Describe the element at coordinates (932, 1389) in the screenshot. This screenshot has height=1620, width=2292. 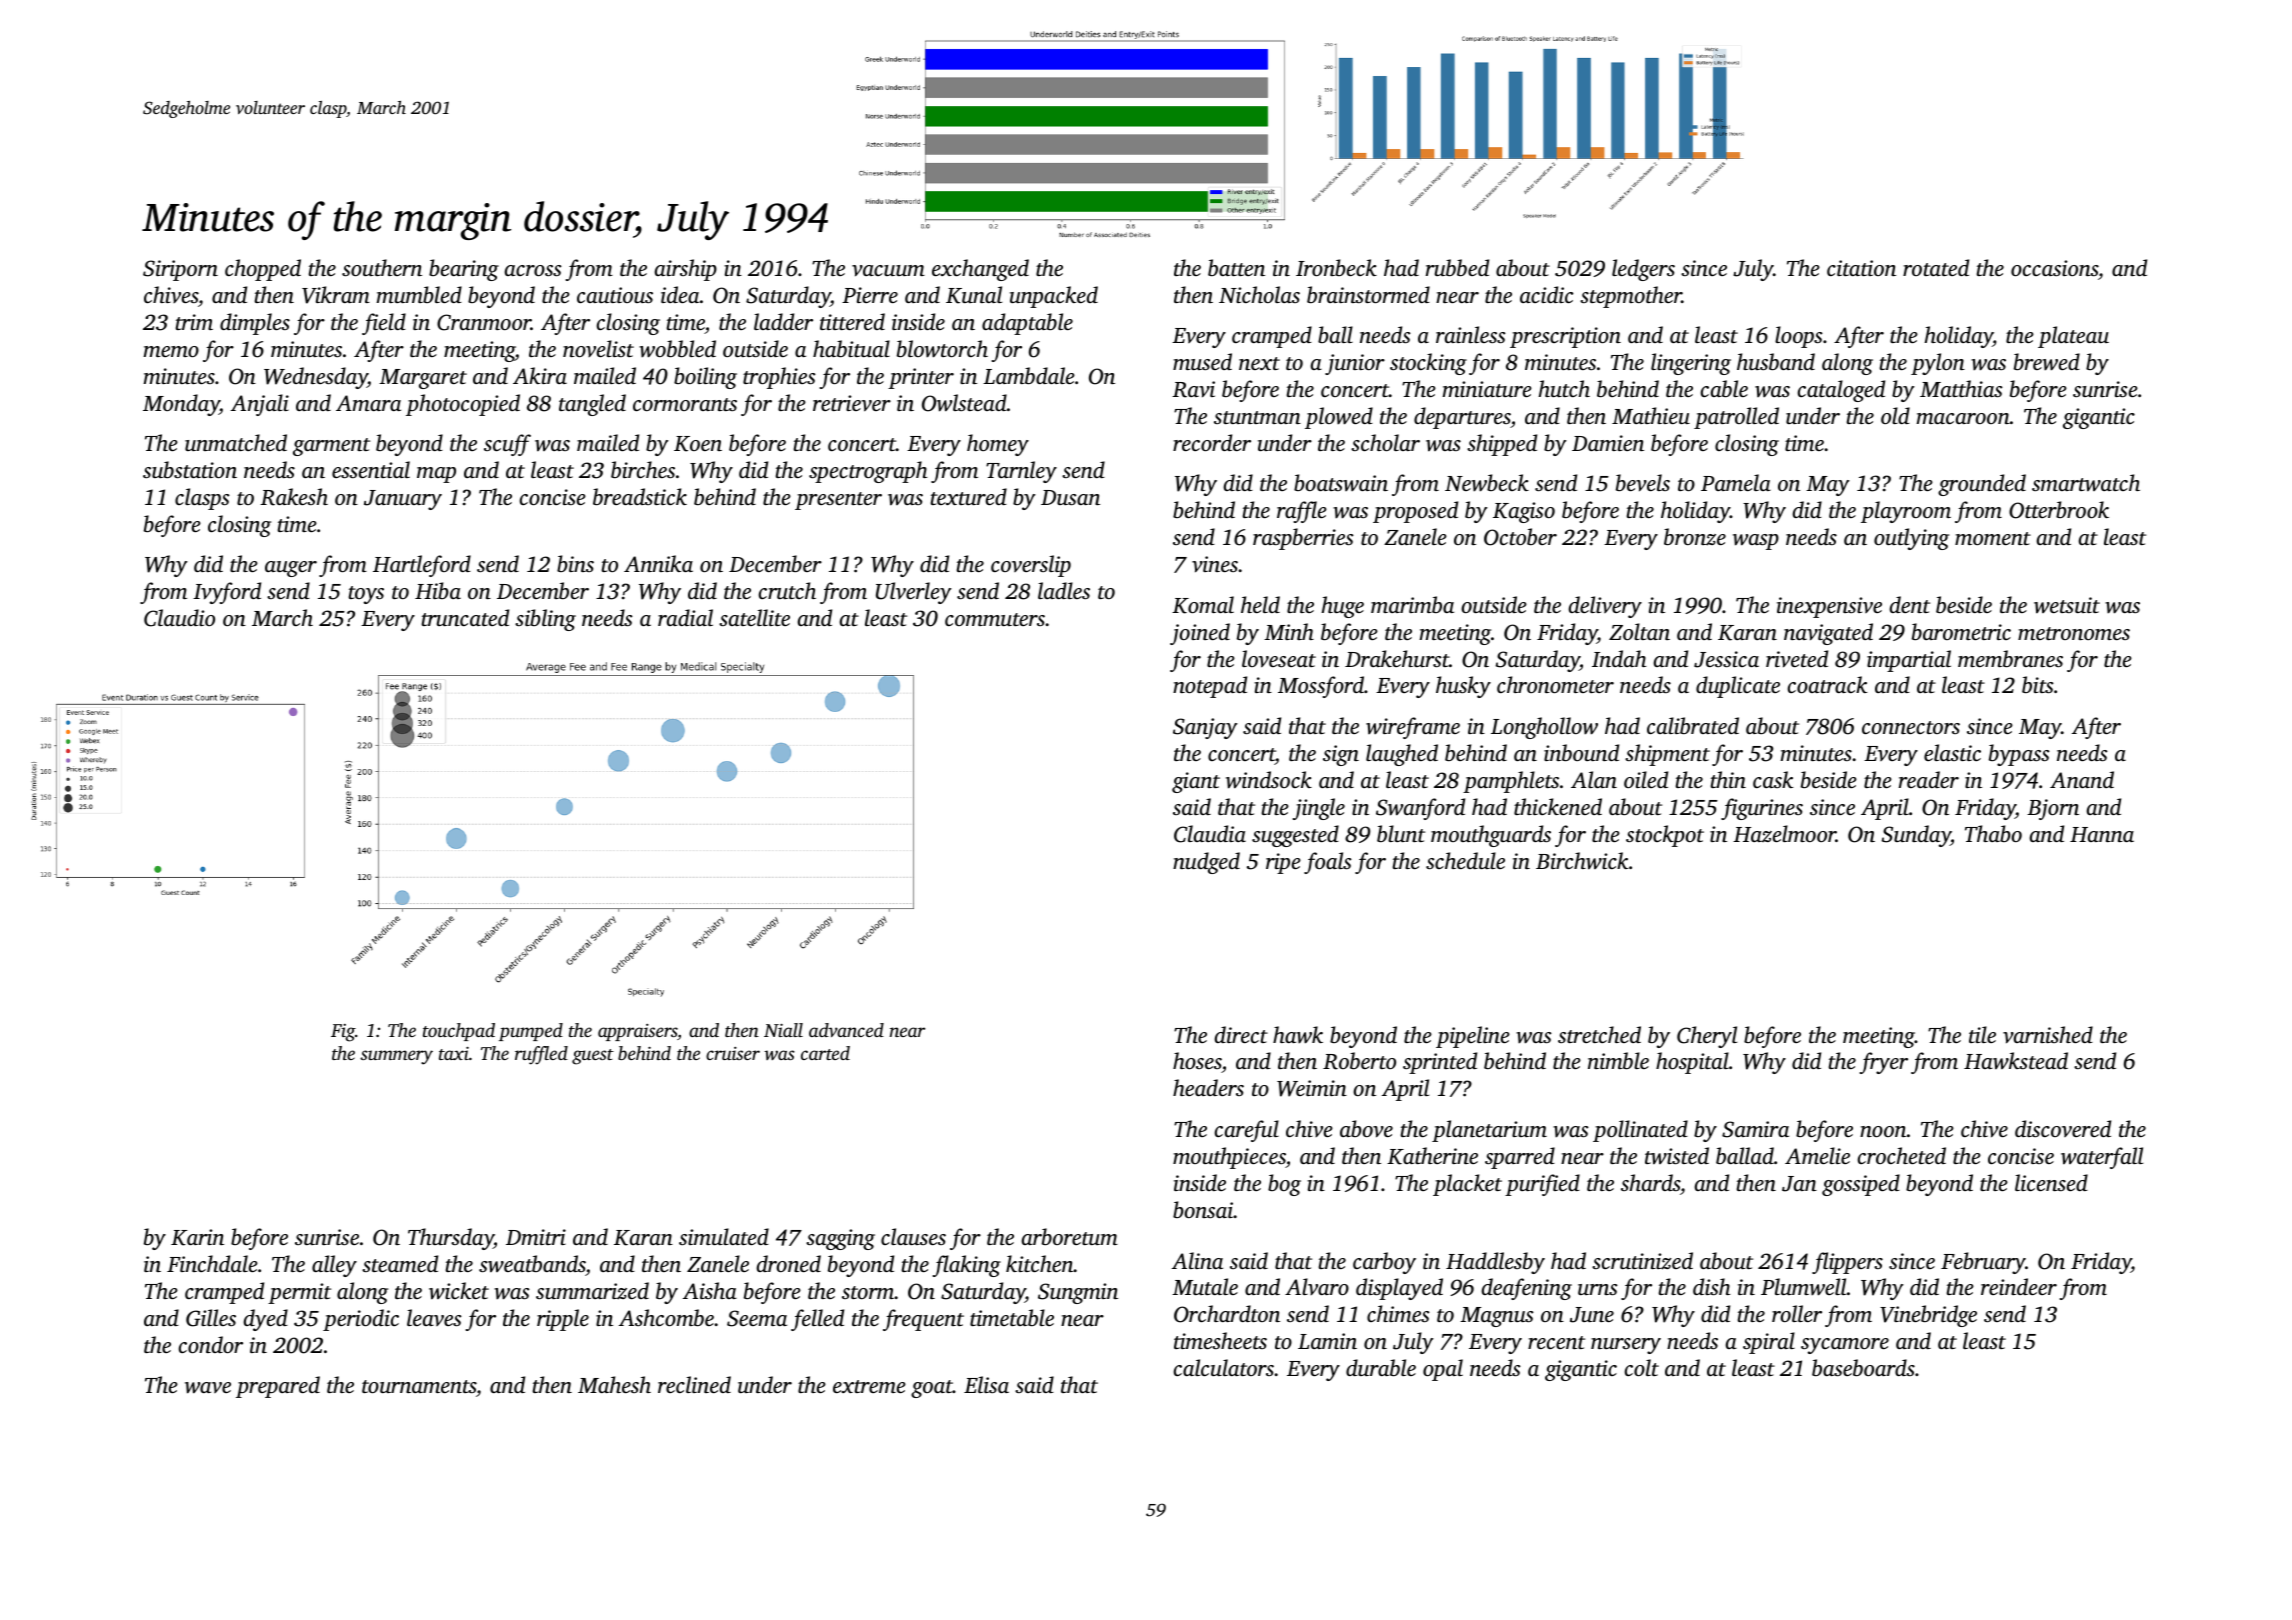
I see `goat` at that location.
